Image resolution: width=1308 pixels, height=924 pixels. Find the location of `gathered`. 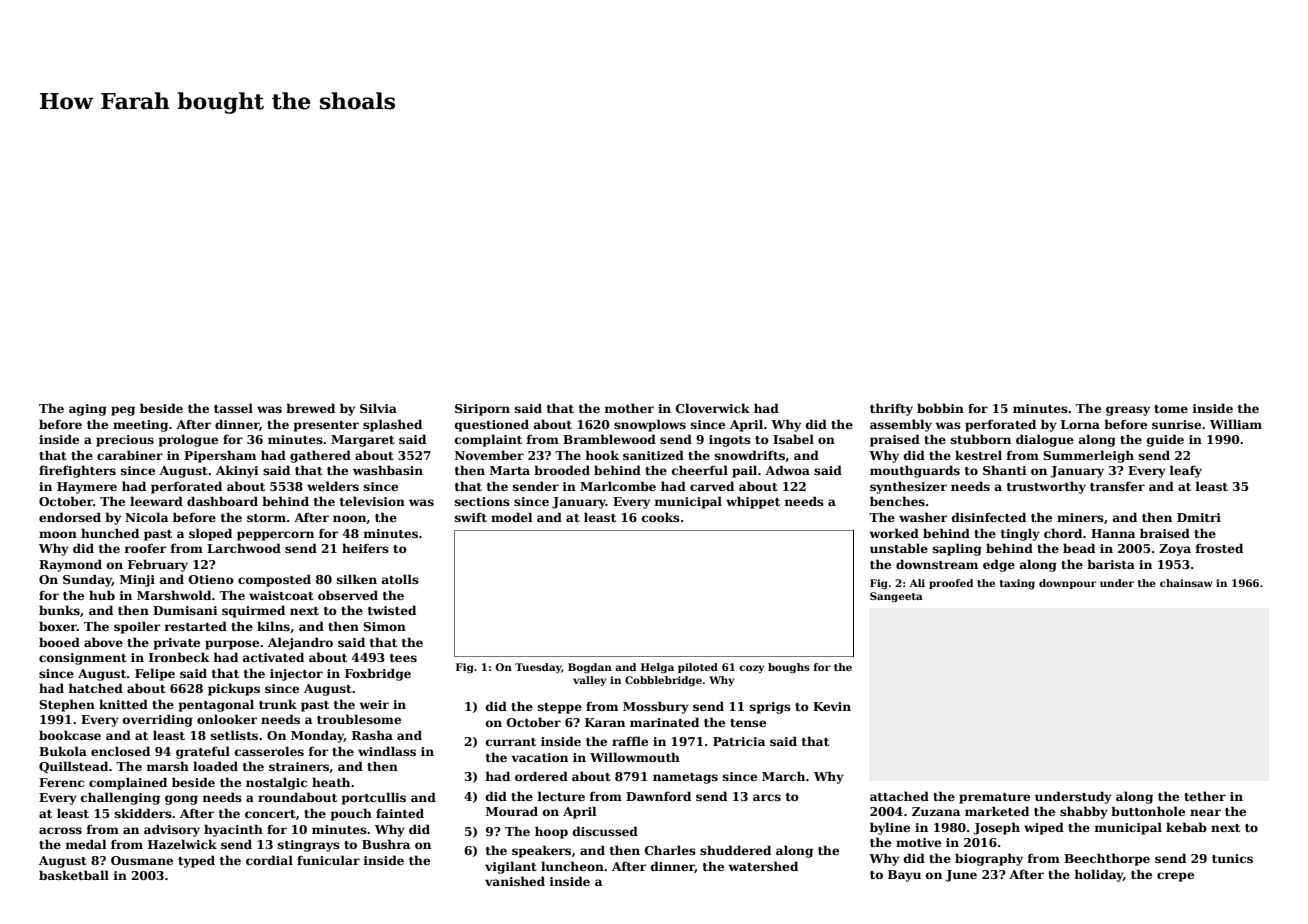

gathered is located at coordinates (320, 456).
